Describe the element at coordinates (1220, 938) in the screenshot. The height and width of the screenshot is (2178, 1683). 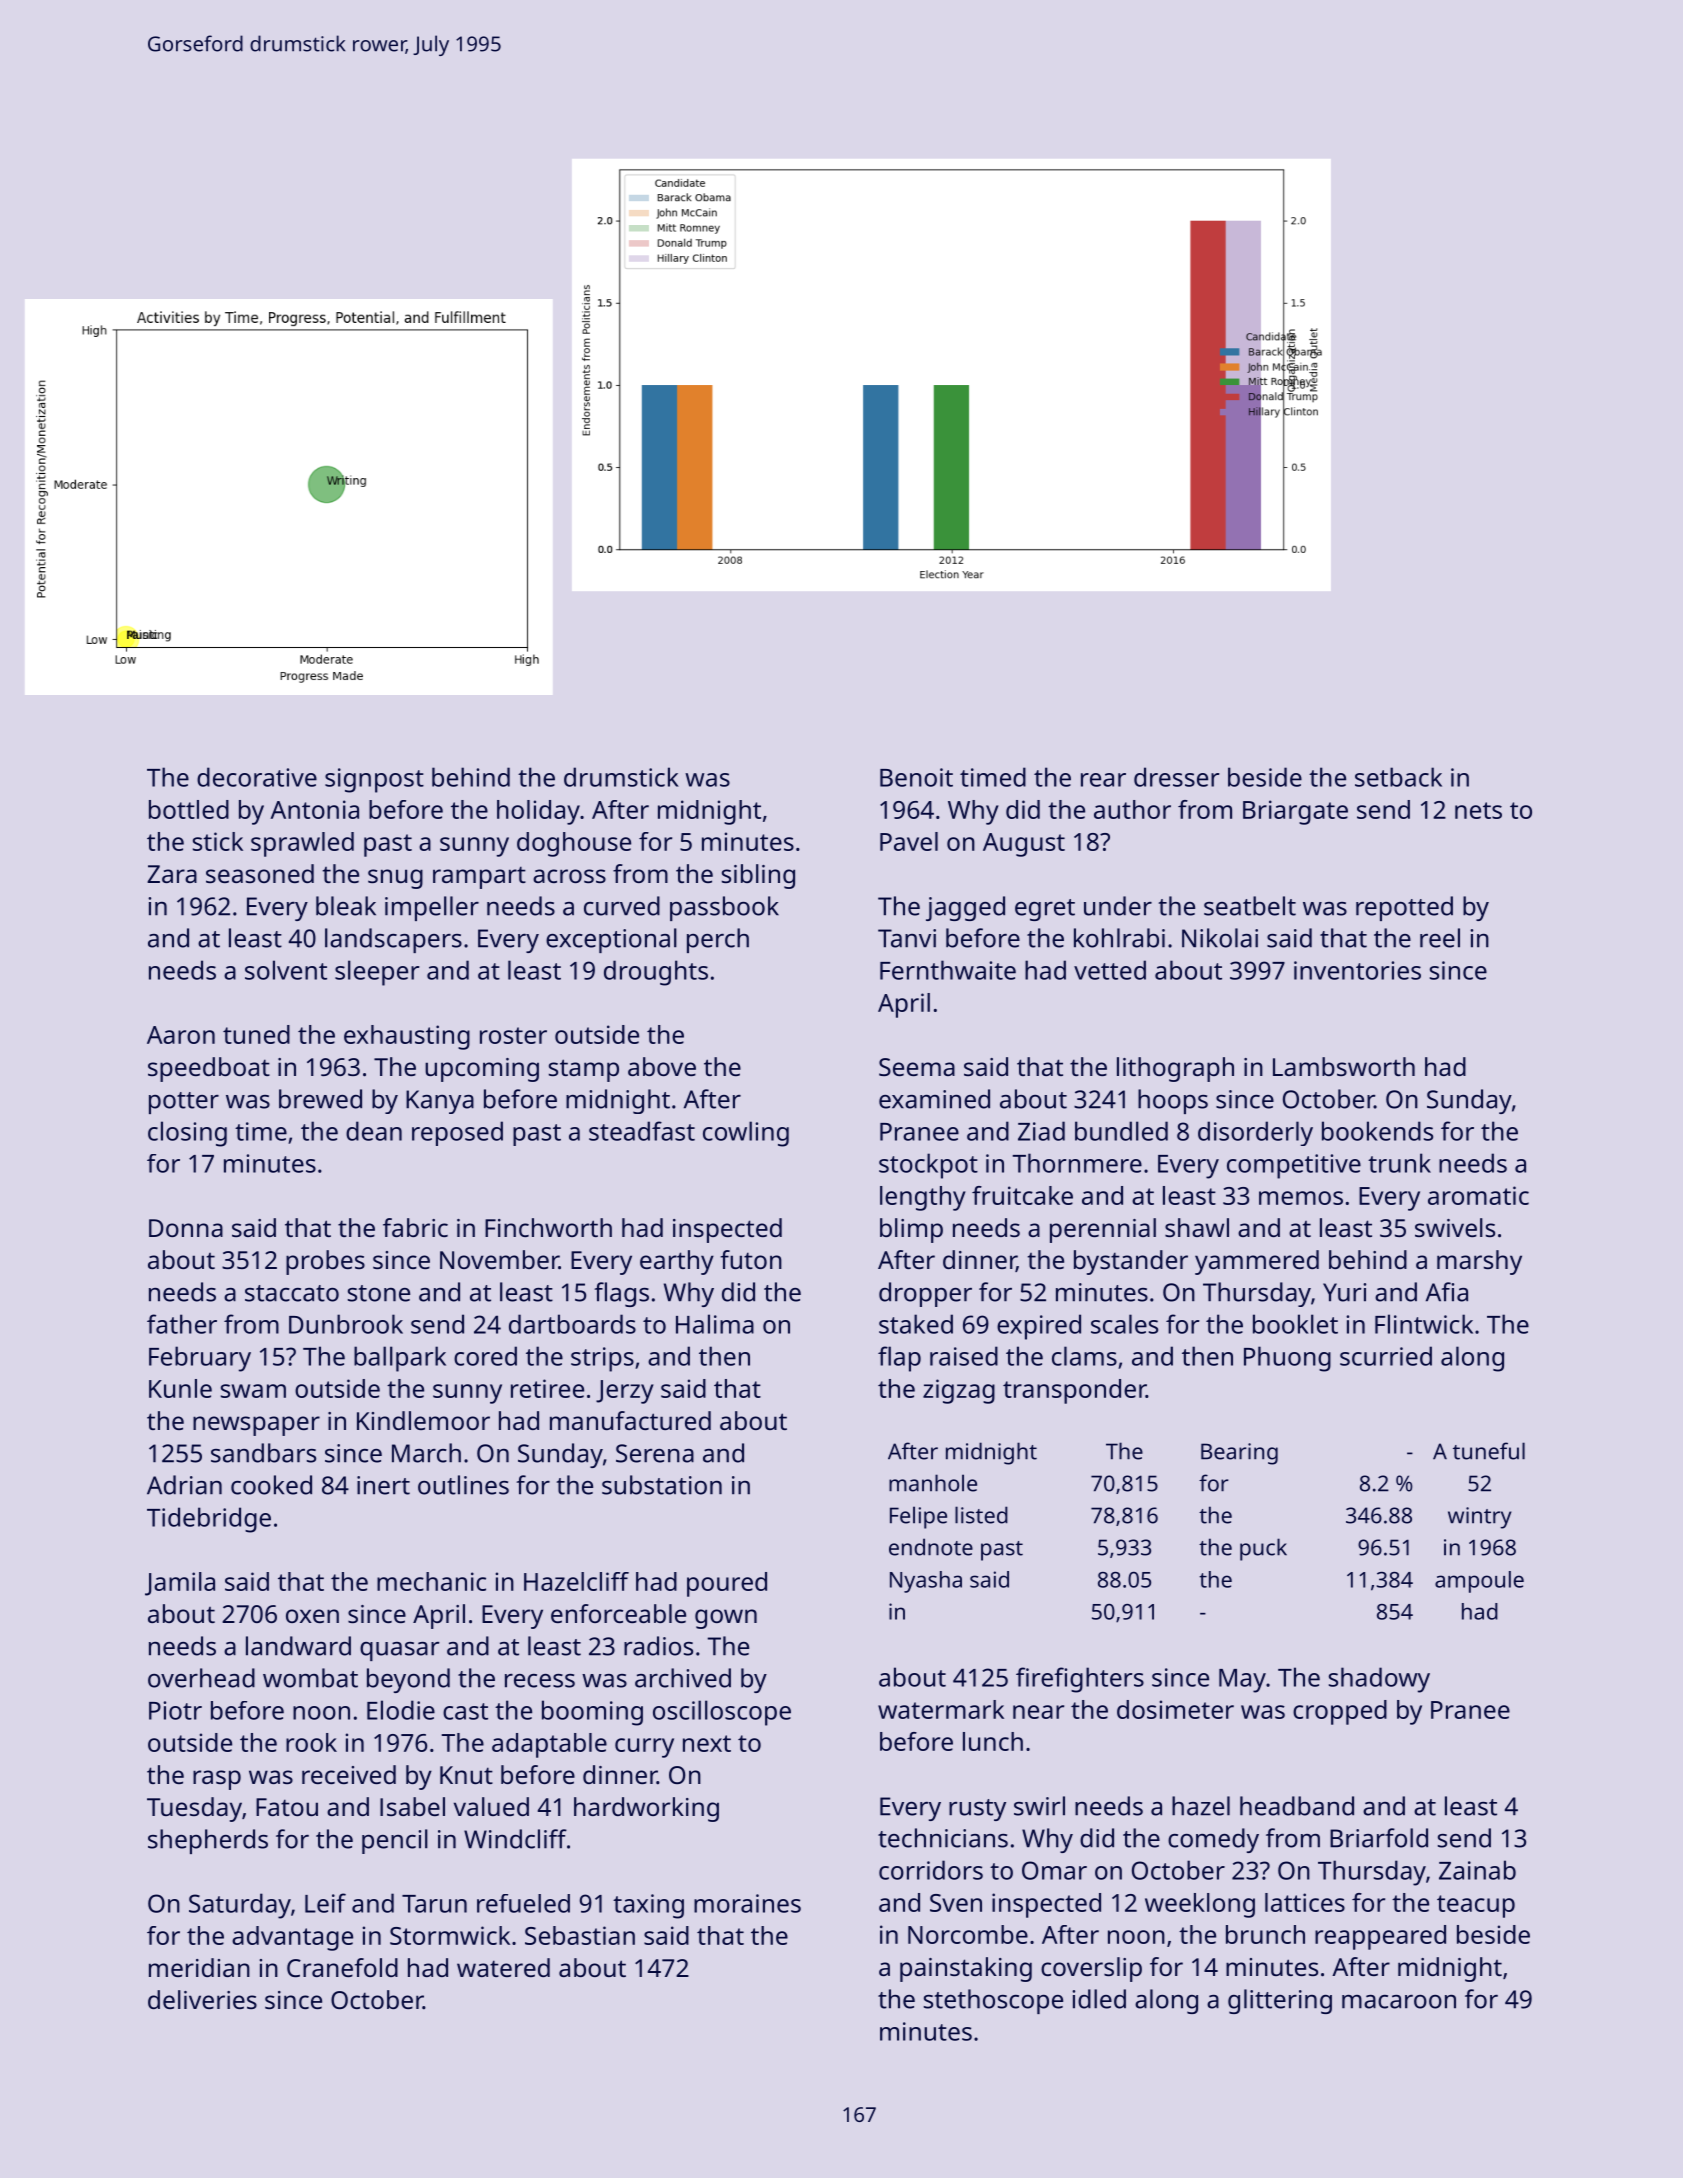
I see `Nikolai` at that location.
